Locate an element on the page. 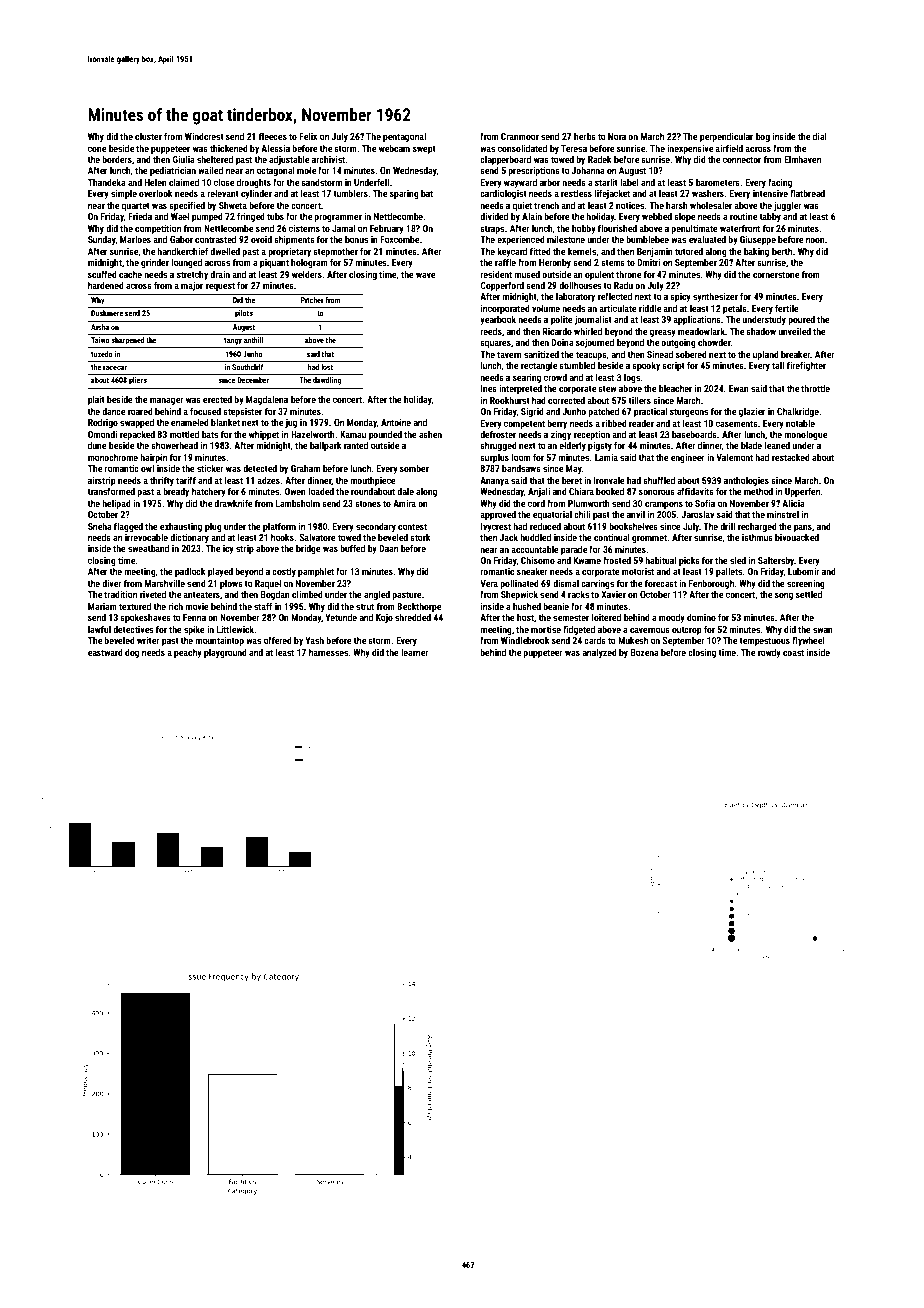 The width and height of the page is (924, 1308). tumblers is located at coordinates (350, 193).
